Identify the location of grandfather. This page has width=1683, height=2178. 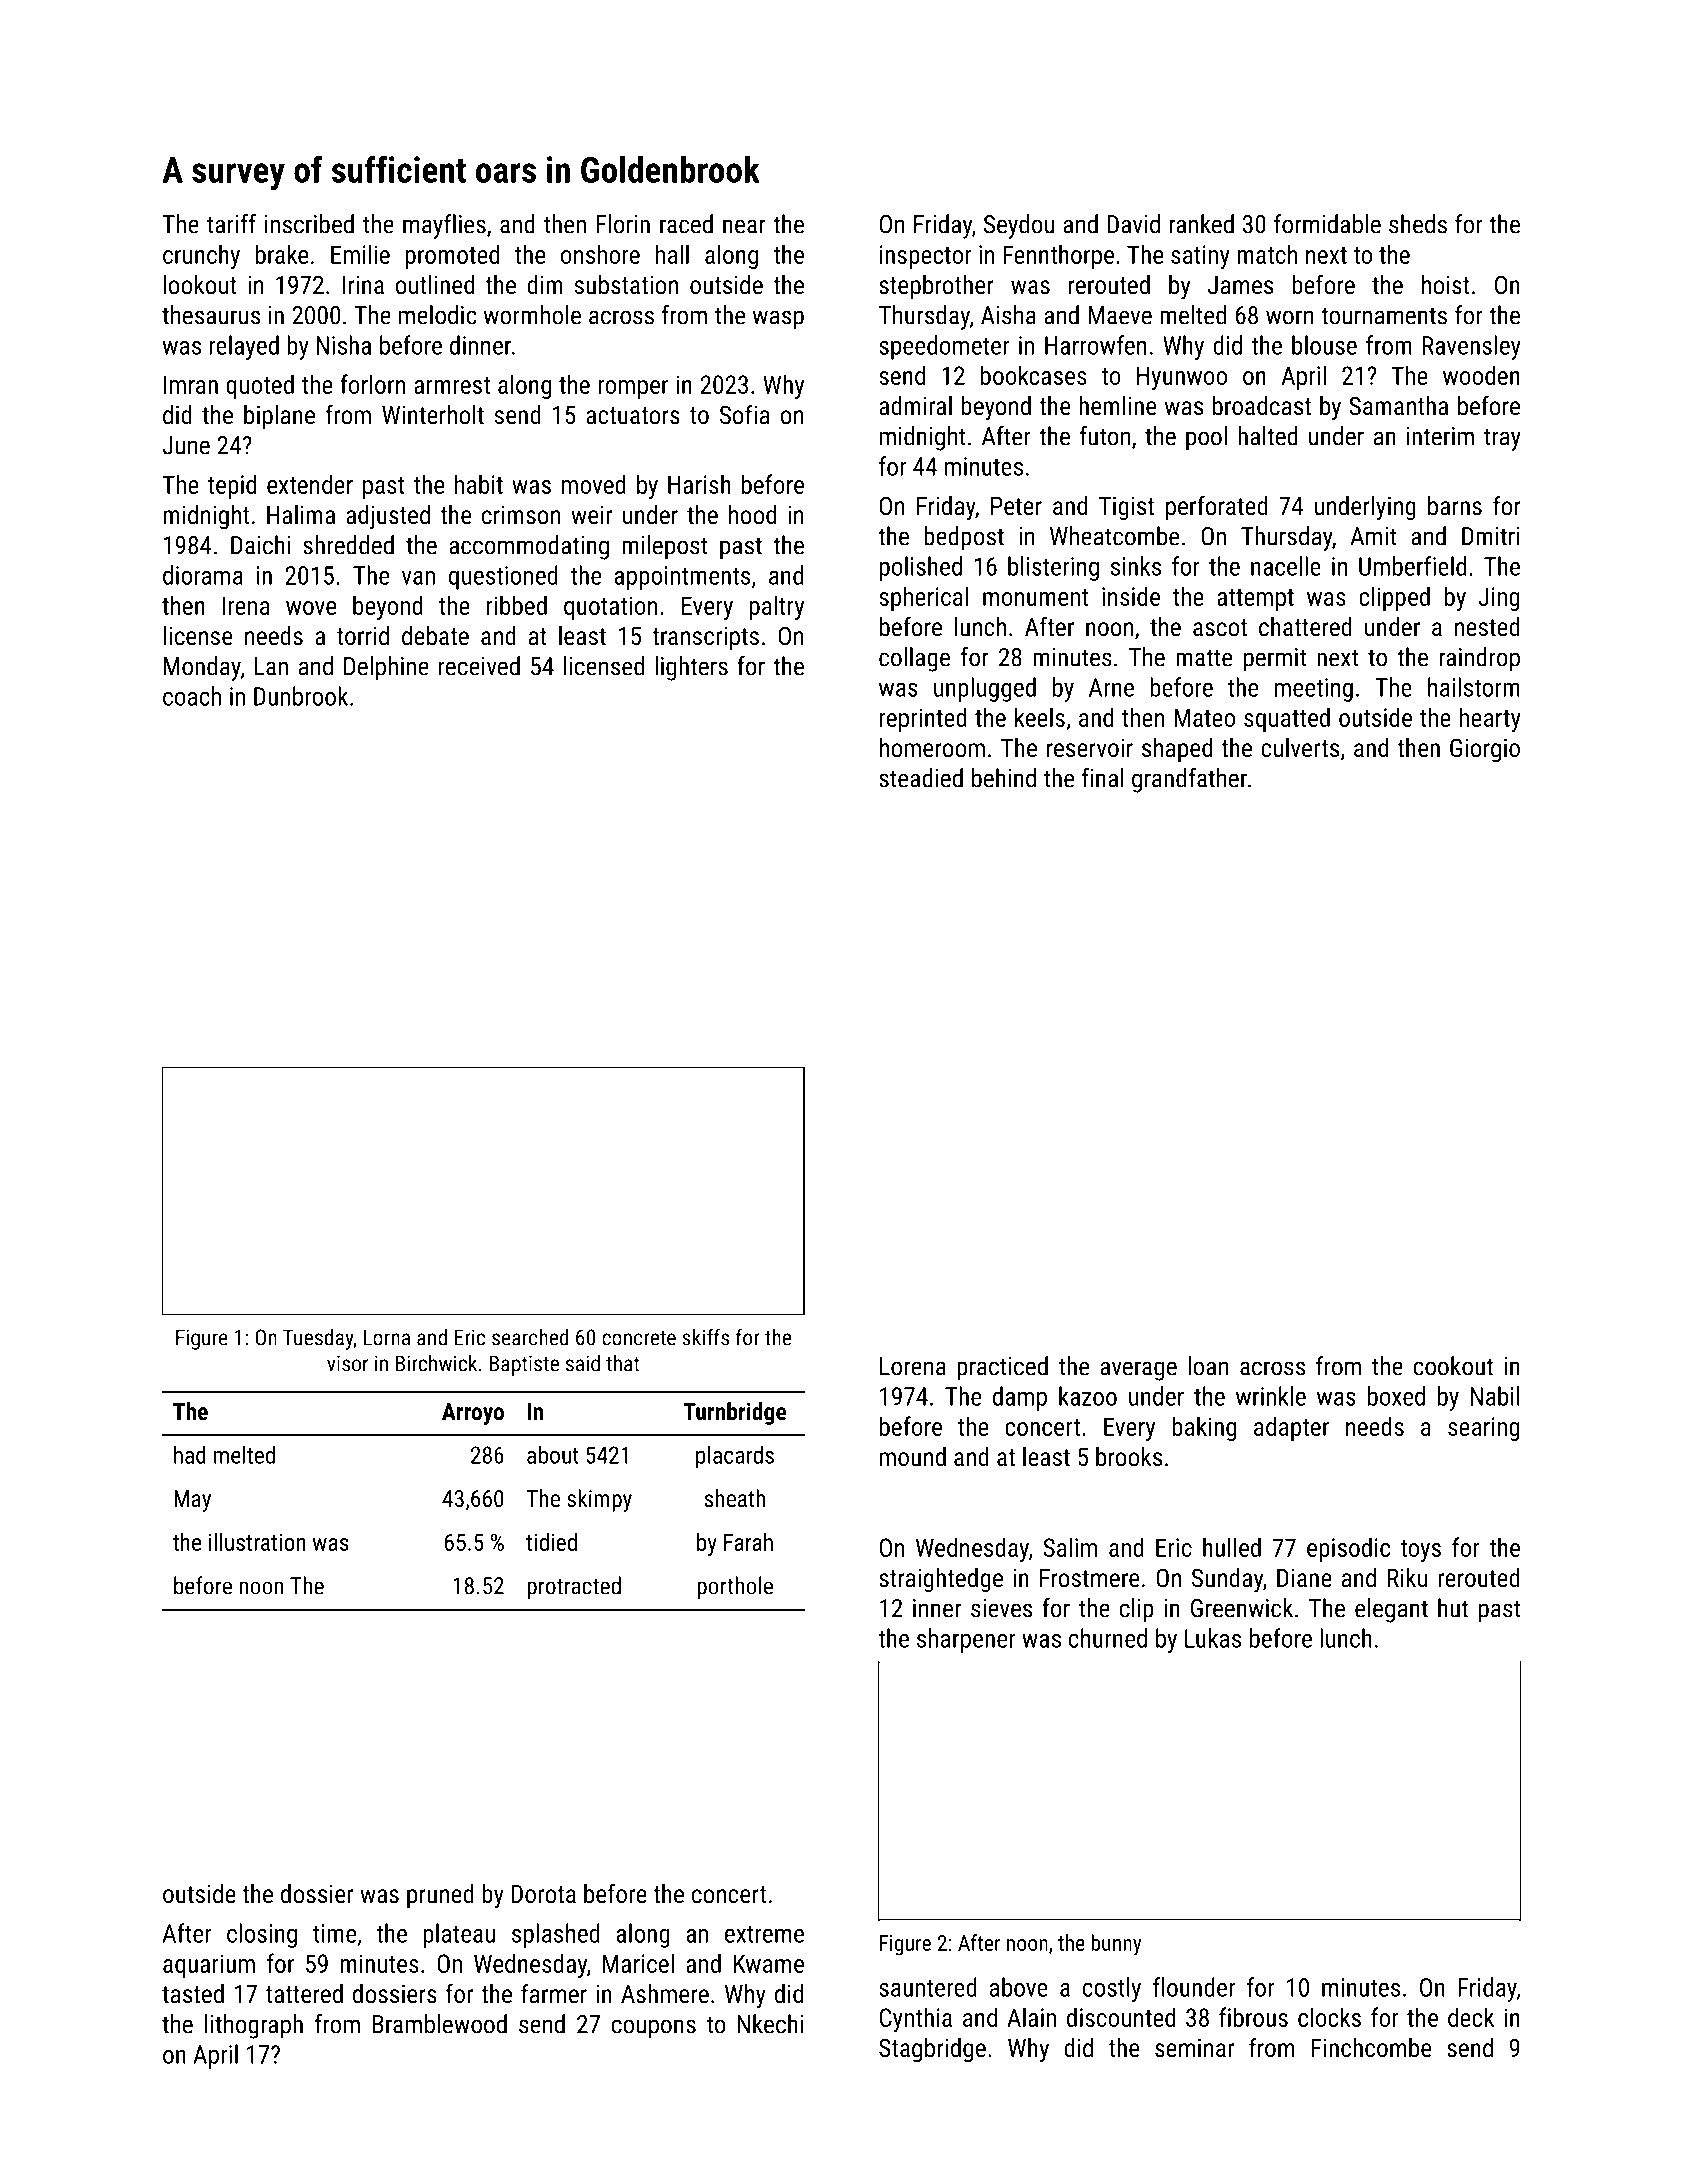
(1189, 780).
